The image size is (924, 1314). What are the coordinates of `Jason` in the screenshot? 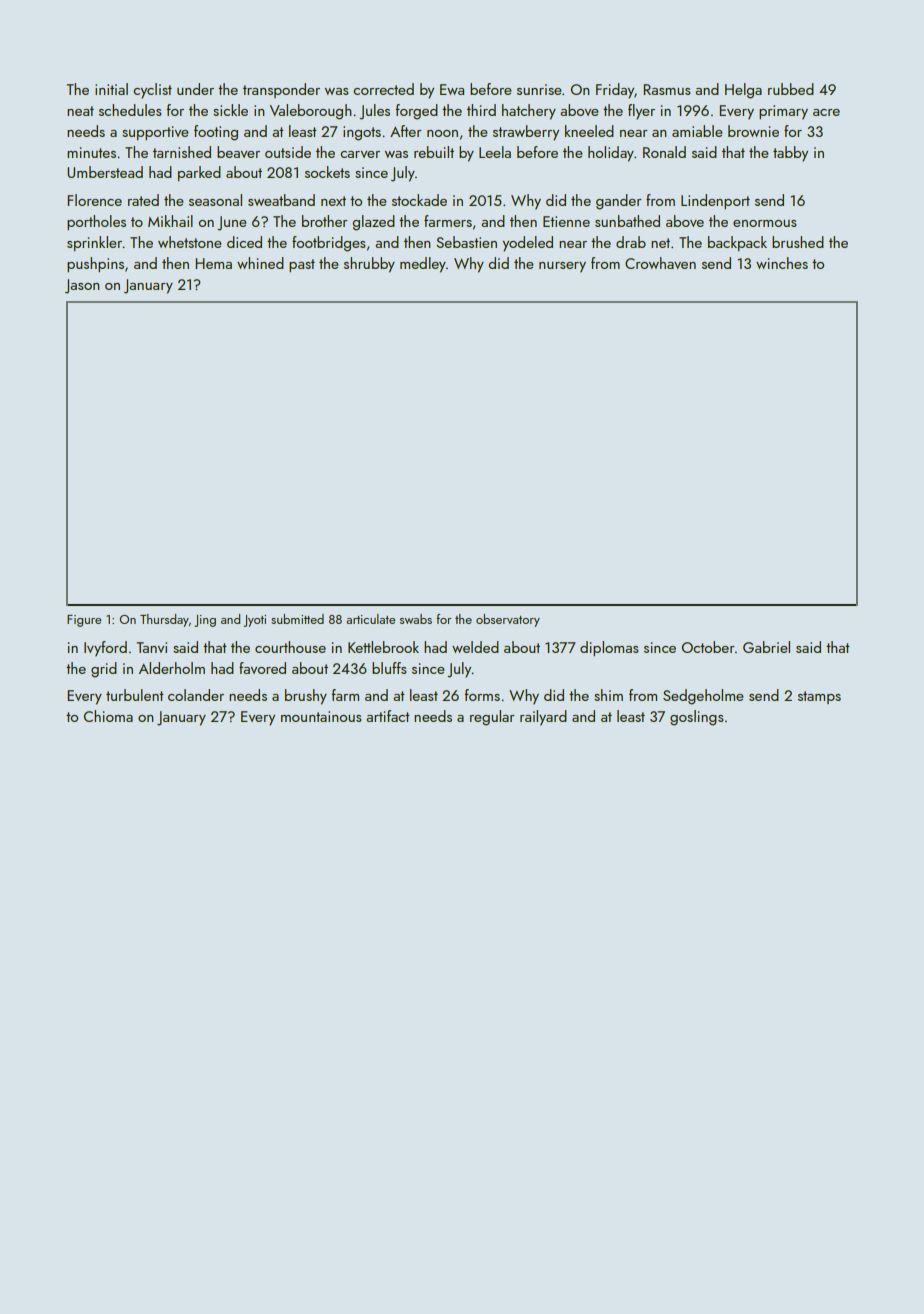 It's located at (82, 286).
